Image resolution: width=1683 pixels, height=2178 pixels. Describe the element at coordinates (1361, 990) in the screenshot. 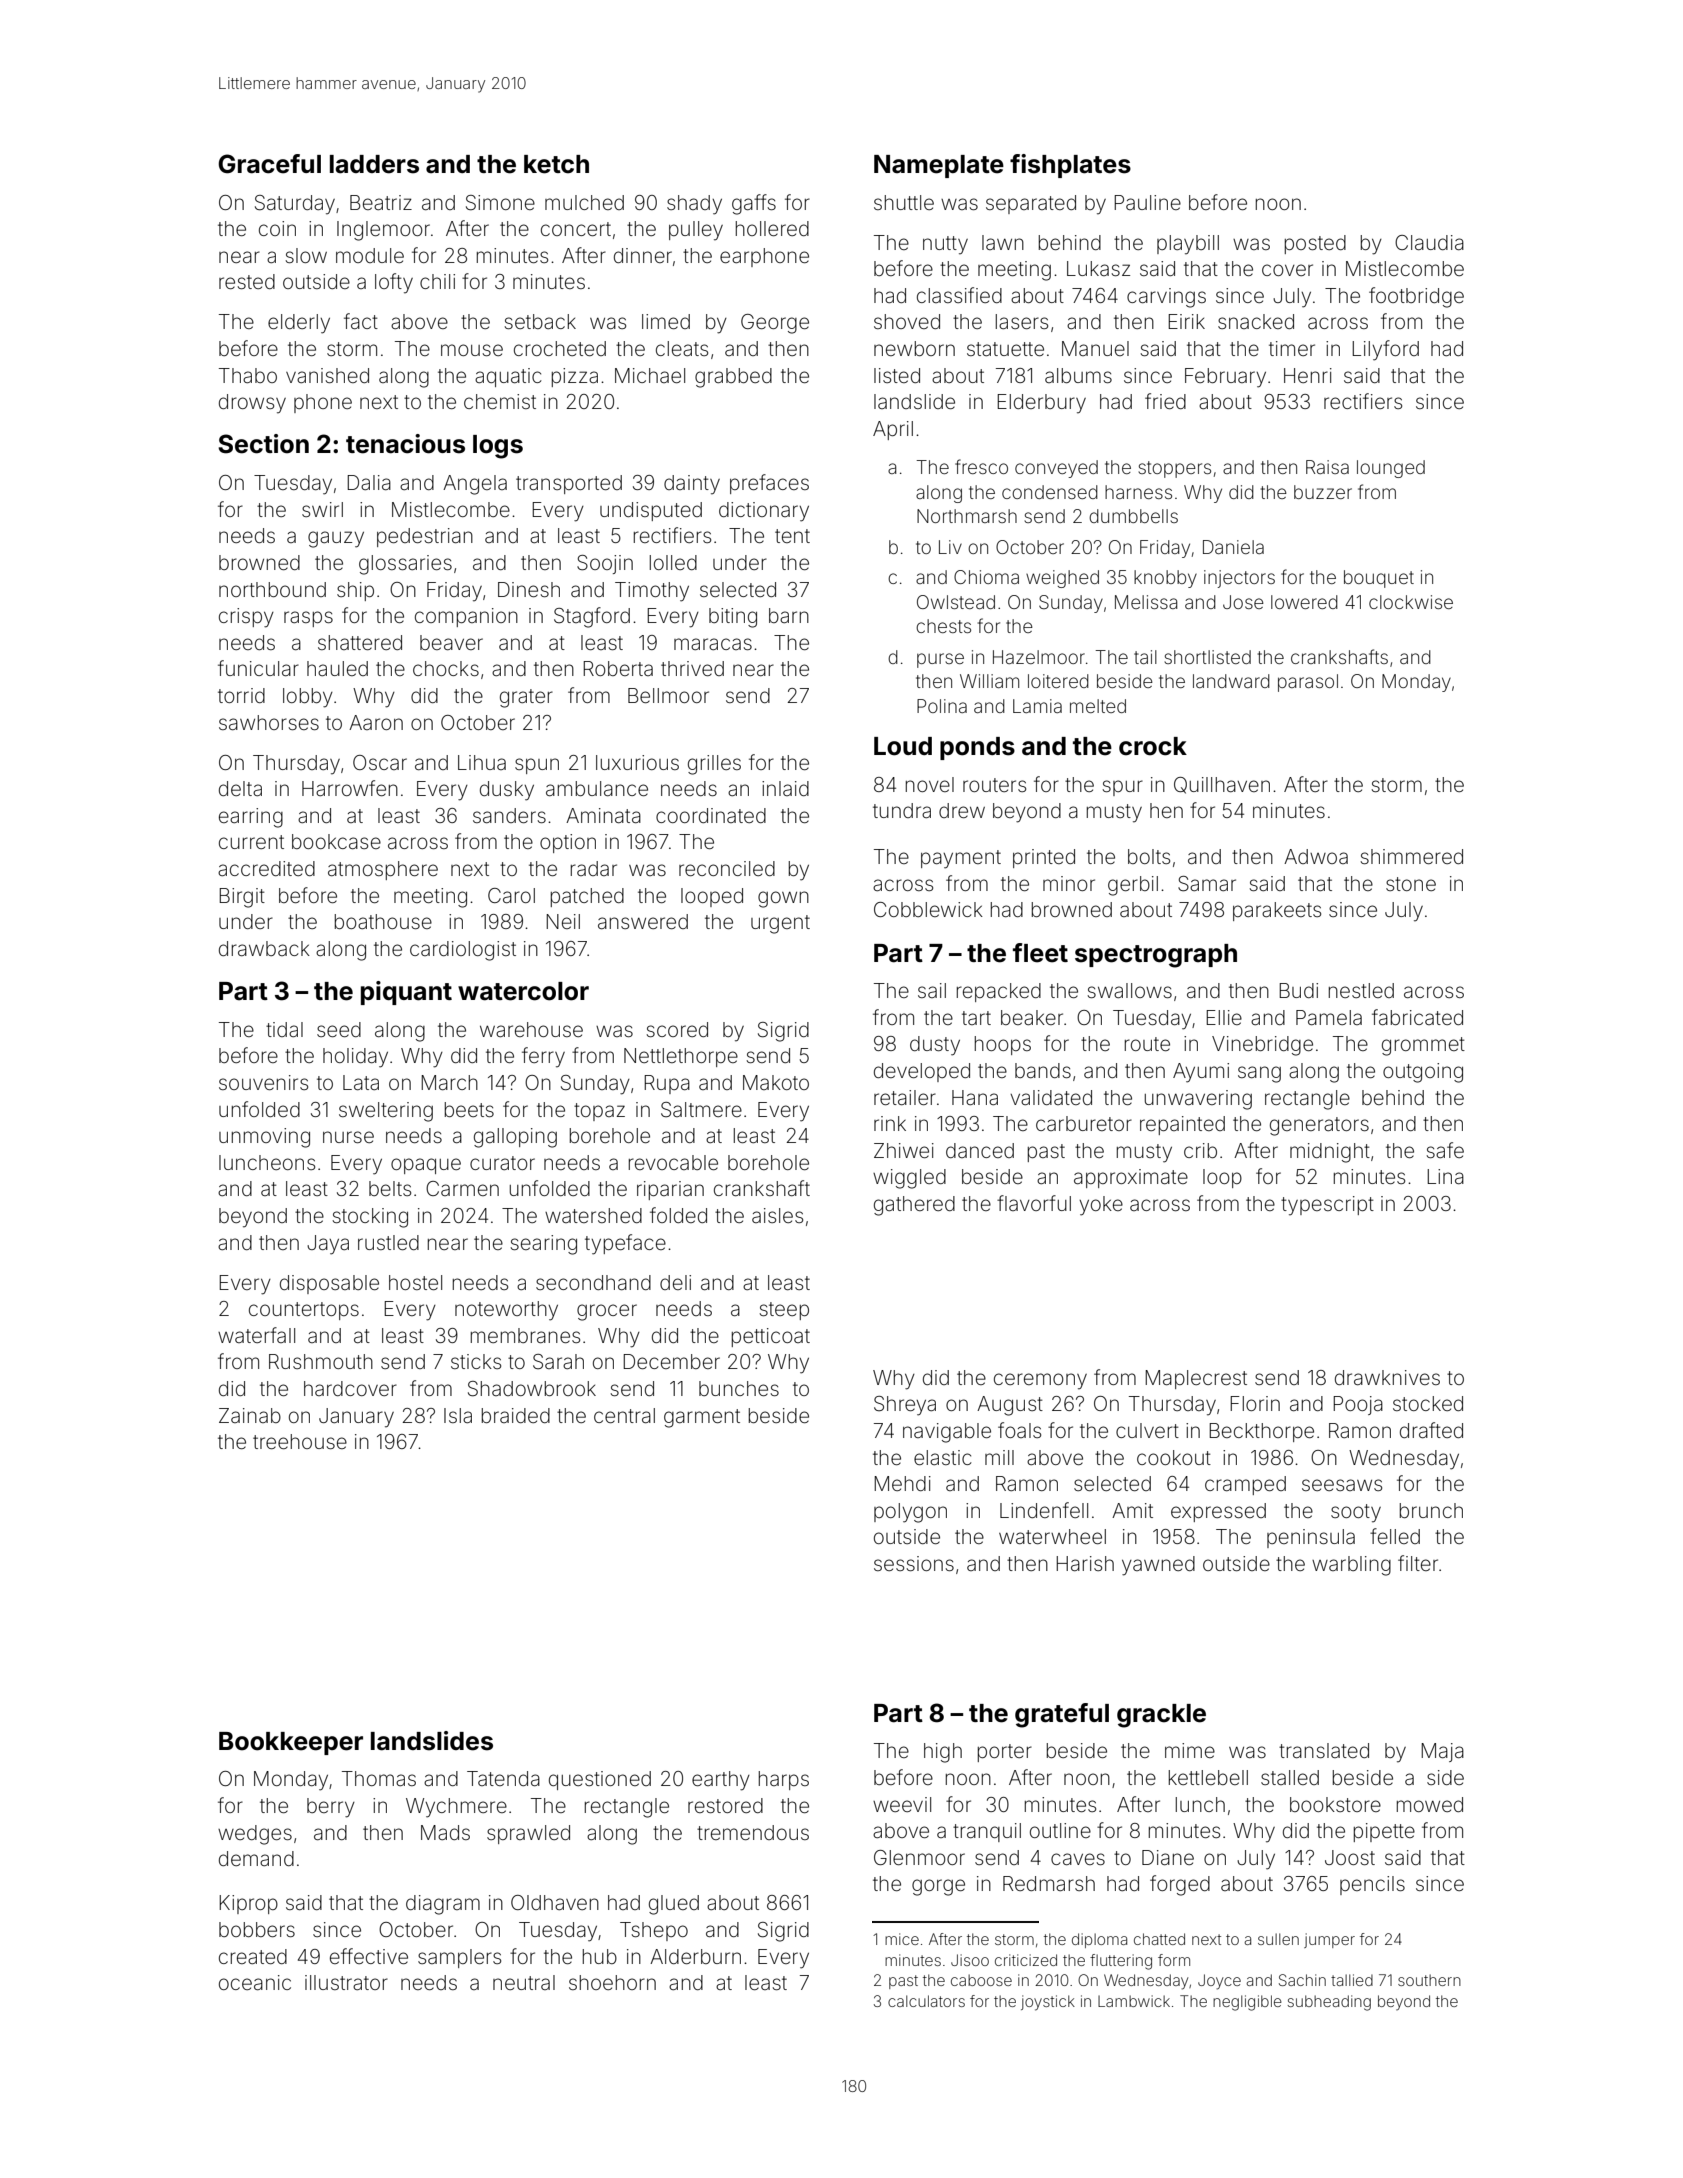

I see `nestled` at that location.
